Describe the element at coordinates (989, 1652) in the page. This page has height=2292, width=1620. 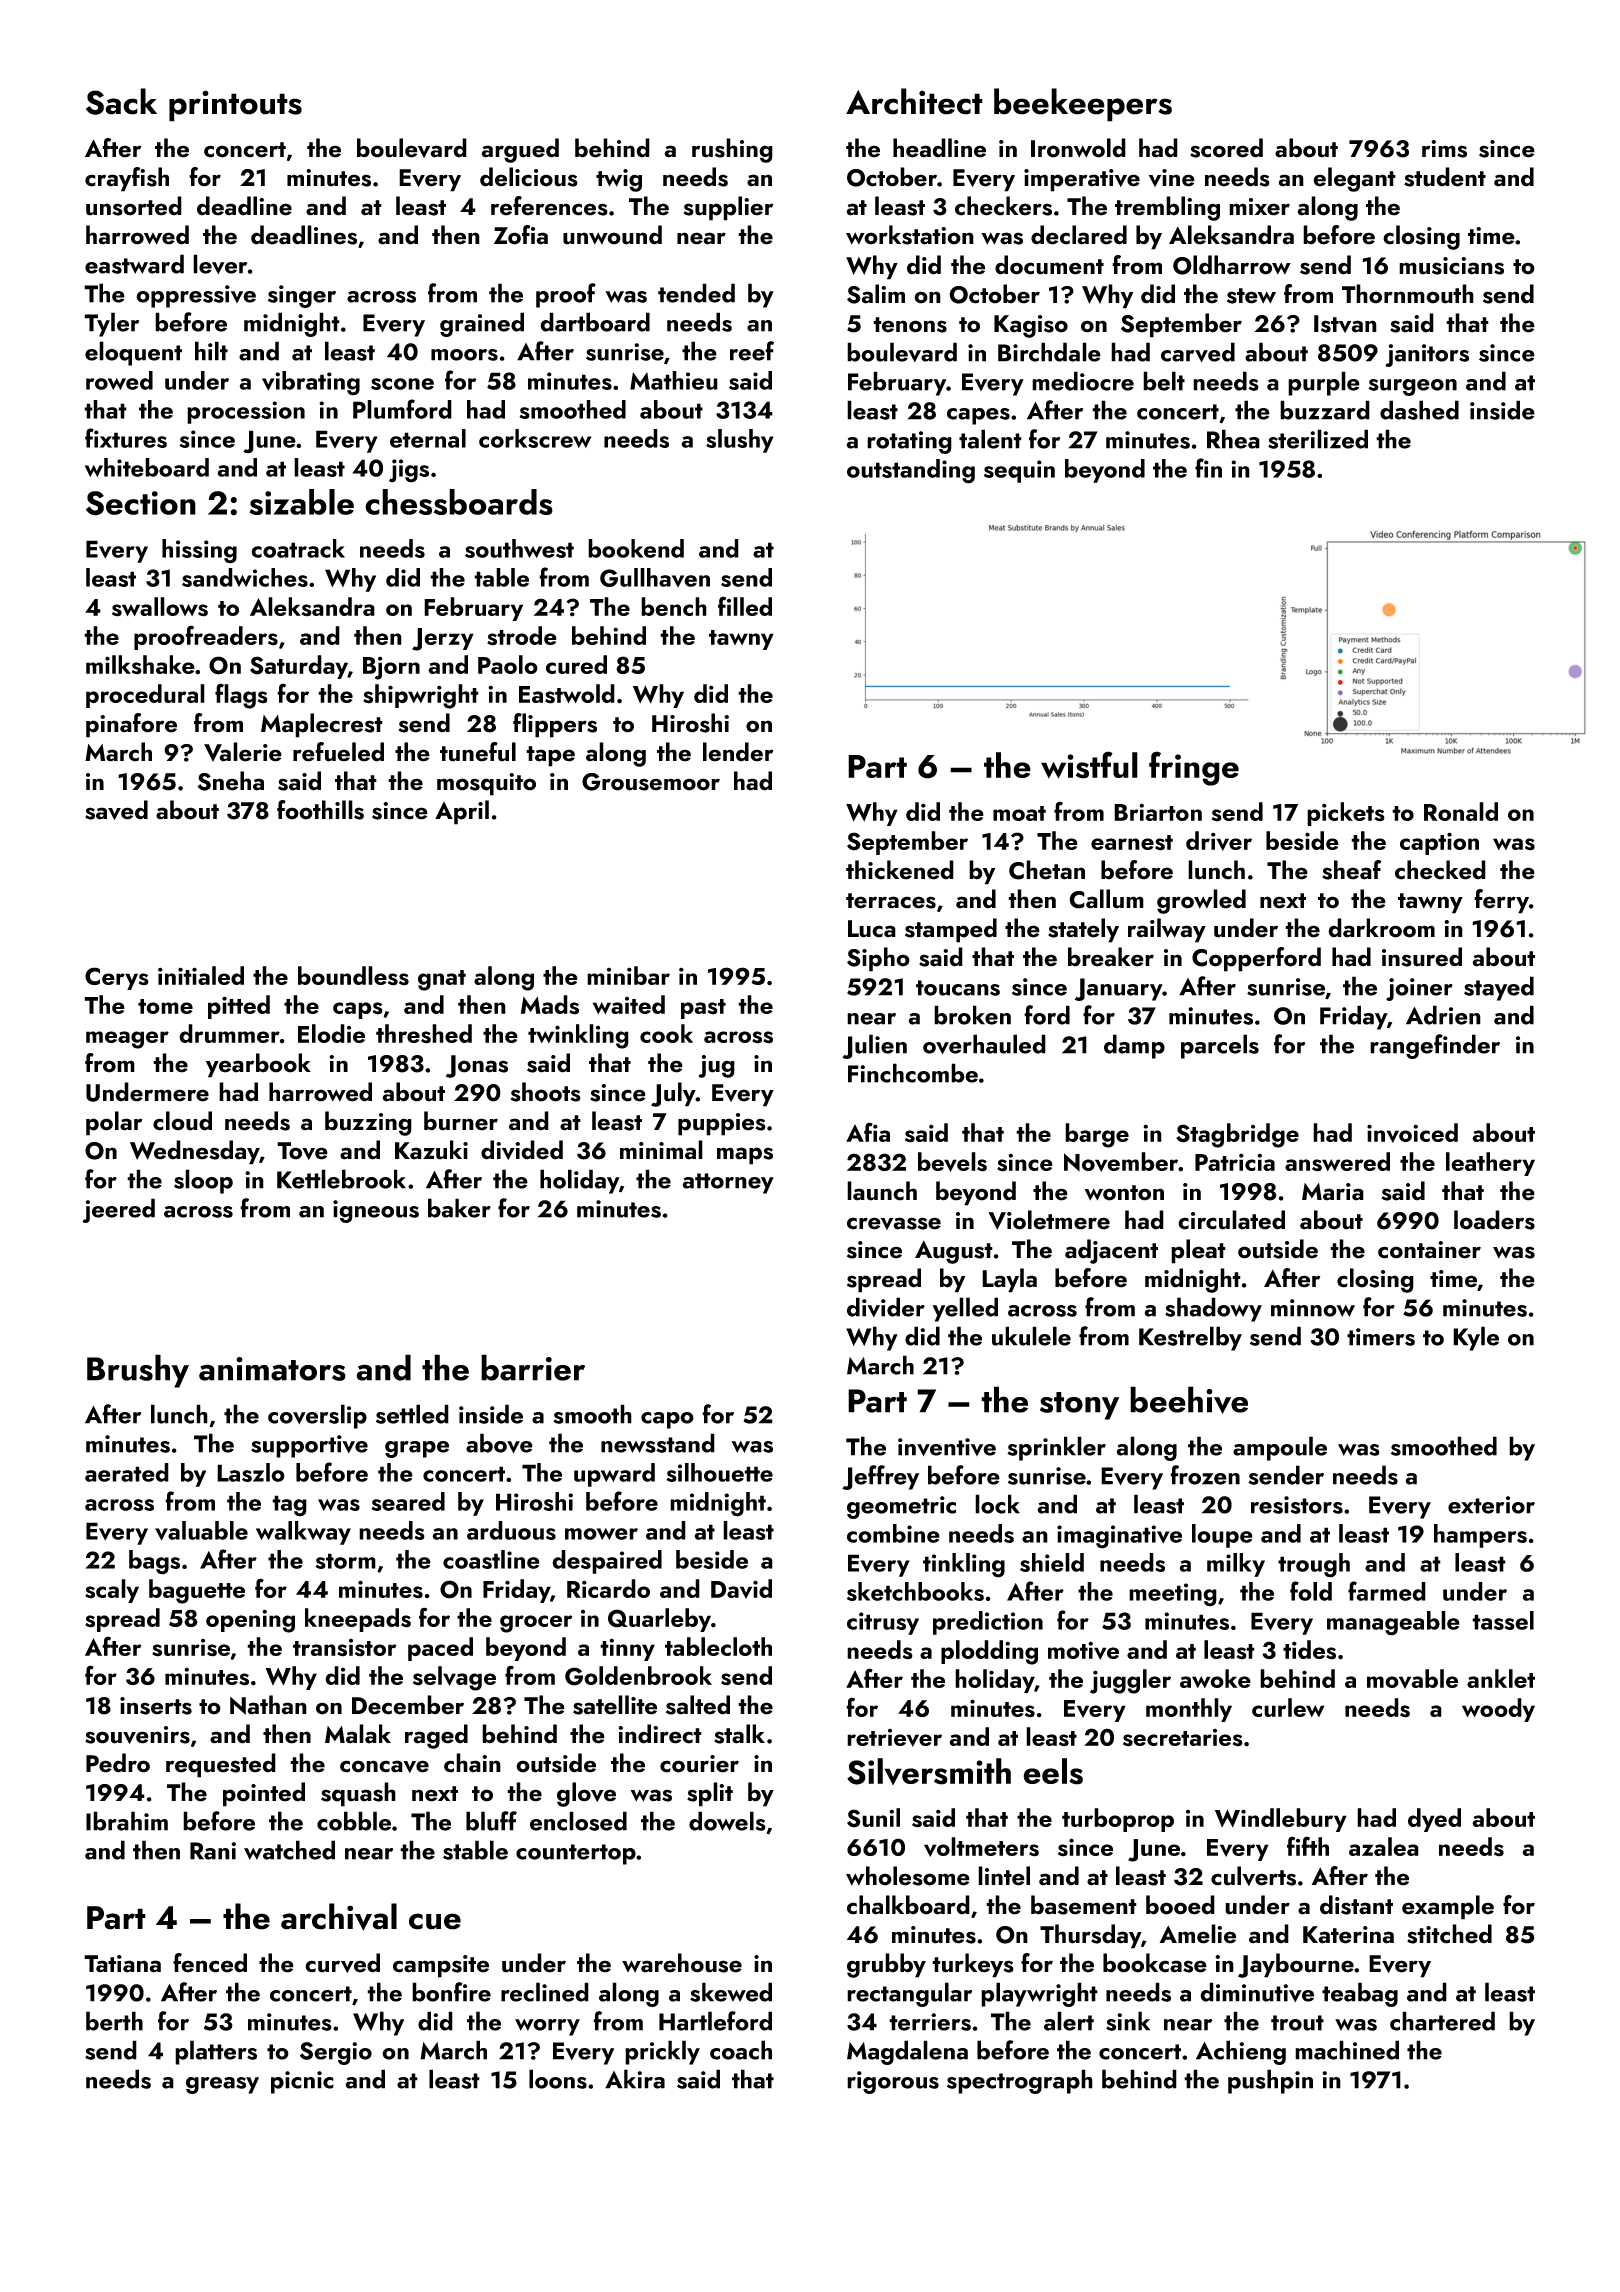
I see `plodding` at that location.
